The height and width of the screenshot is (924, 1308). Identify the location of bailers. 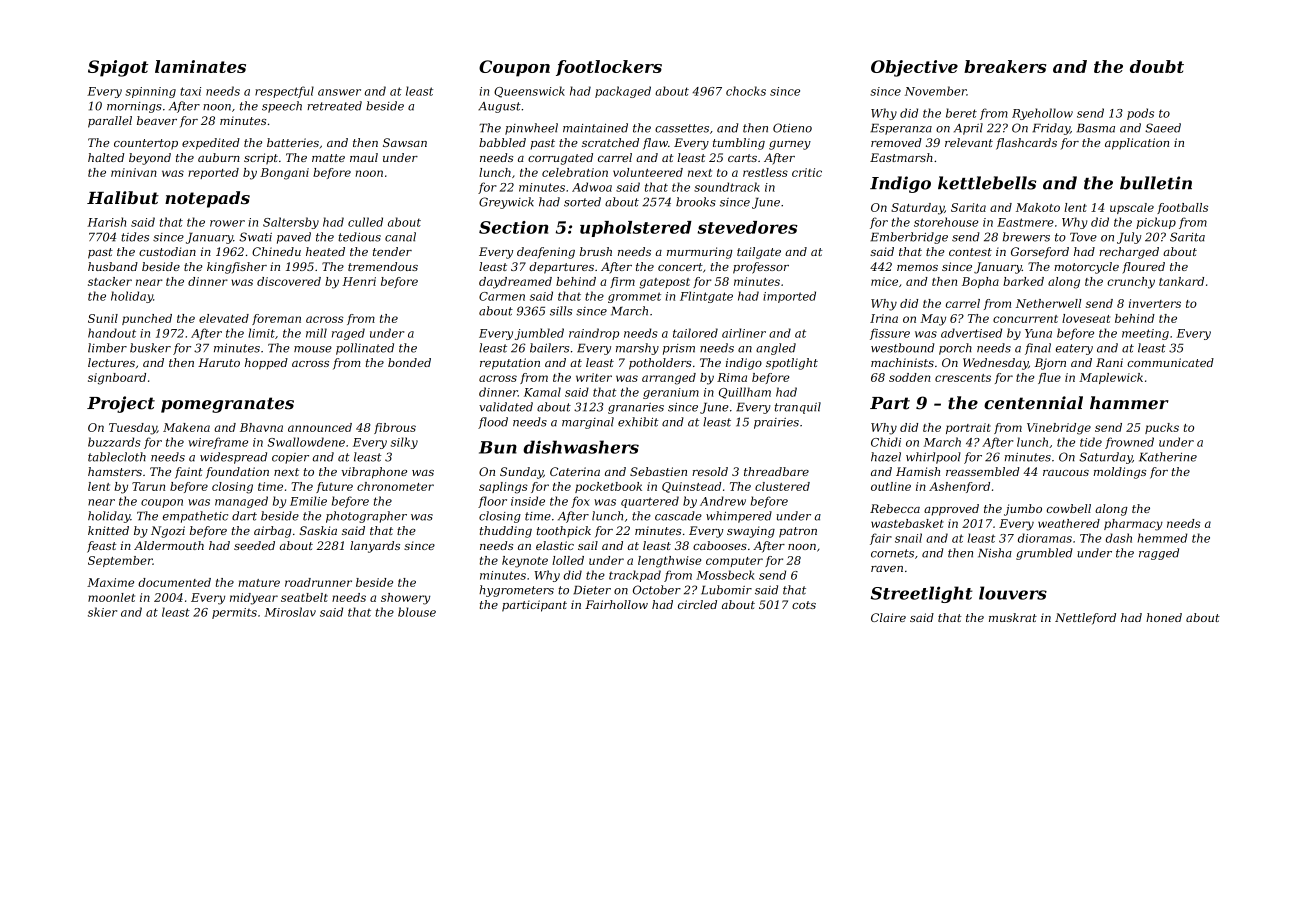
(549, 348).
